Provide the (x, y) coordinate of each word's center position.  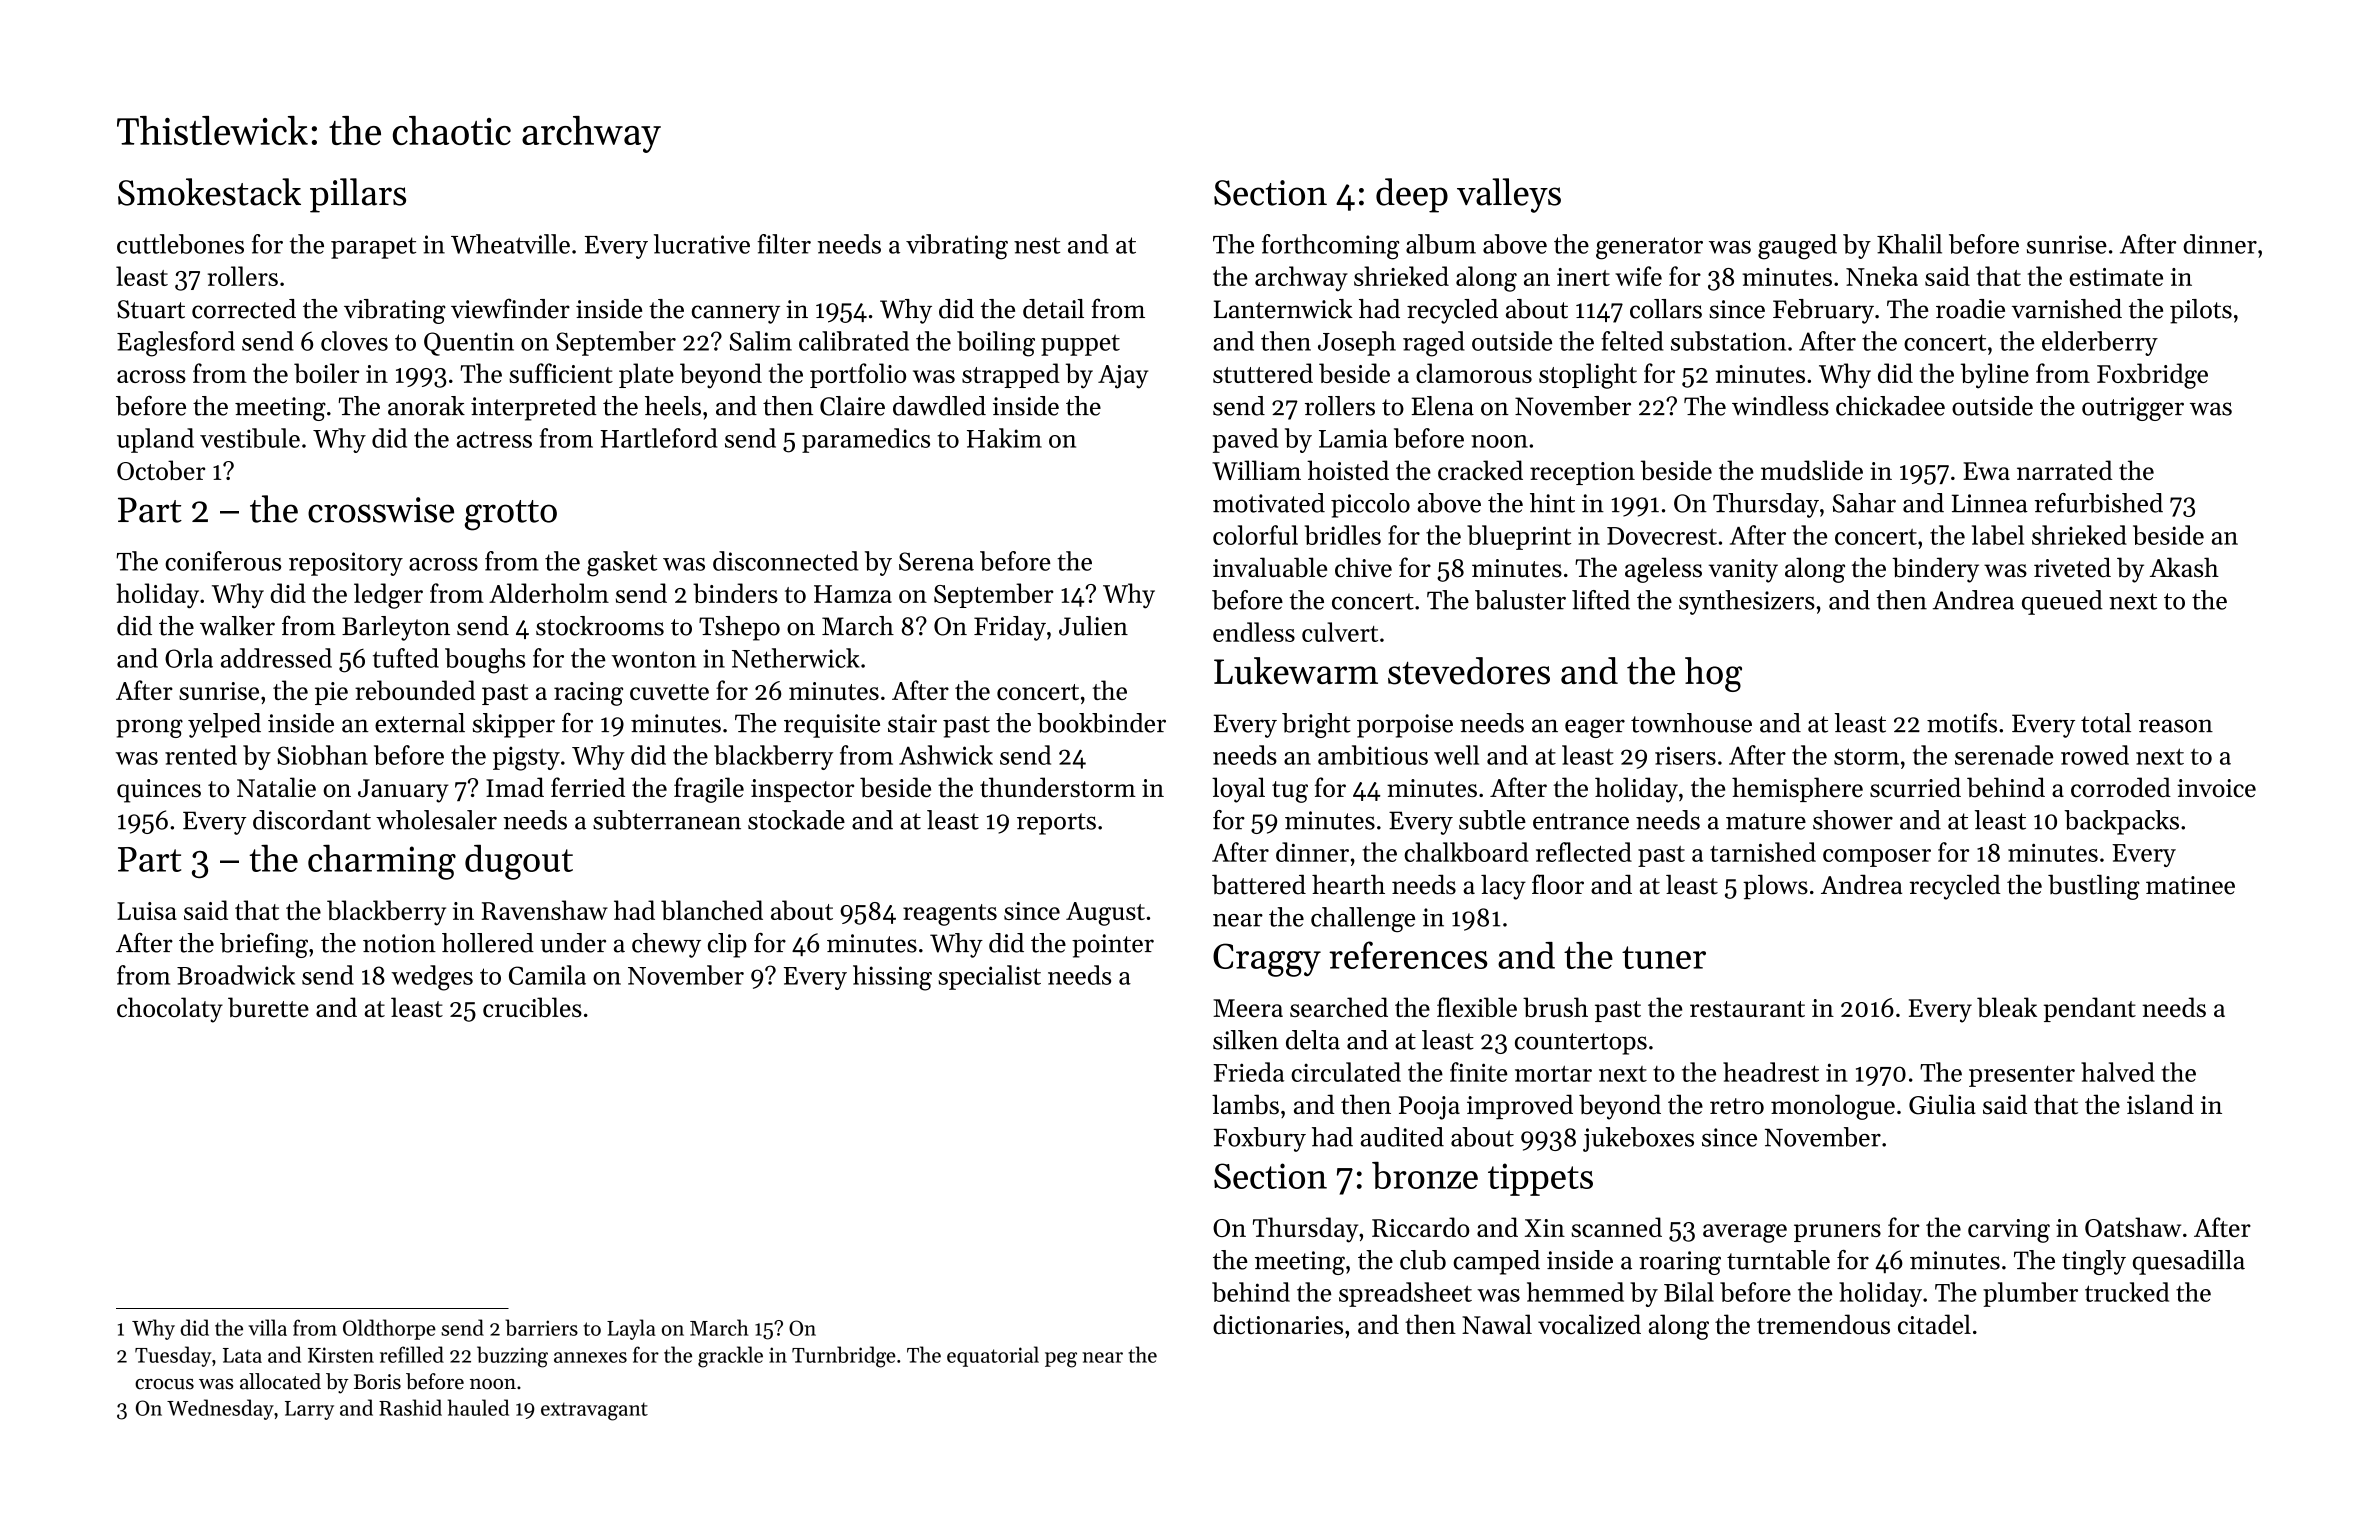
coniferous (223, 561)
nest (1037, 245)
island (2160, 1104)
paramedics (866, 440)
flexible (1477, 1007)
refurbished (2098, 503)
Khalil (1909, 244)
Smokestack (209, 192)
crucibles (532, 1007)
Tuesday (173, 1356)
